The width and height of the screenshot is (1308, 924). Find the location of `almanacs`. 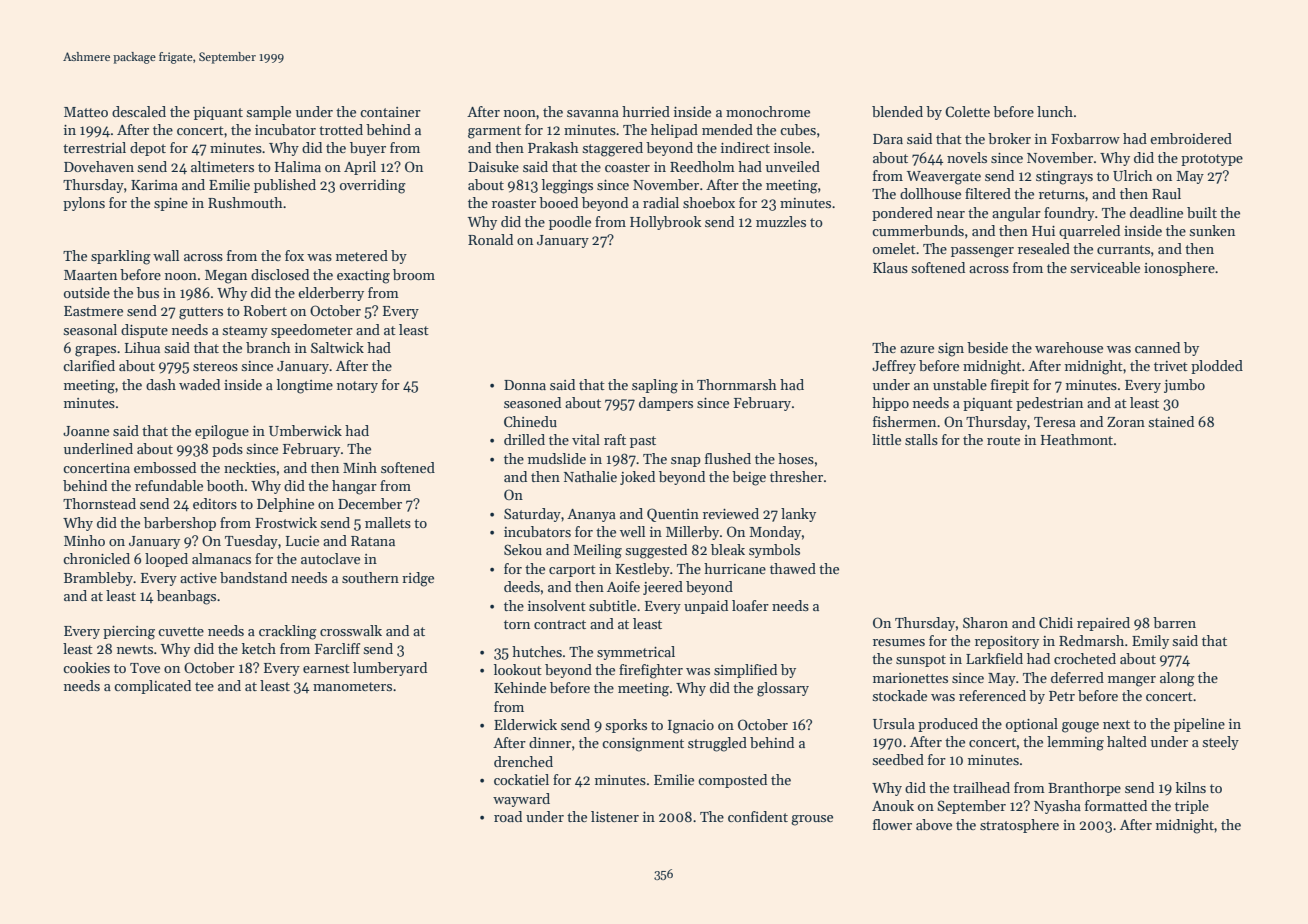

almanacs is located at coordinates (221, 558).
